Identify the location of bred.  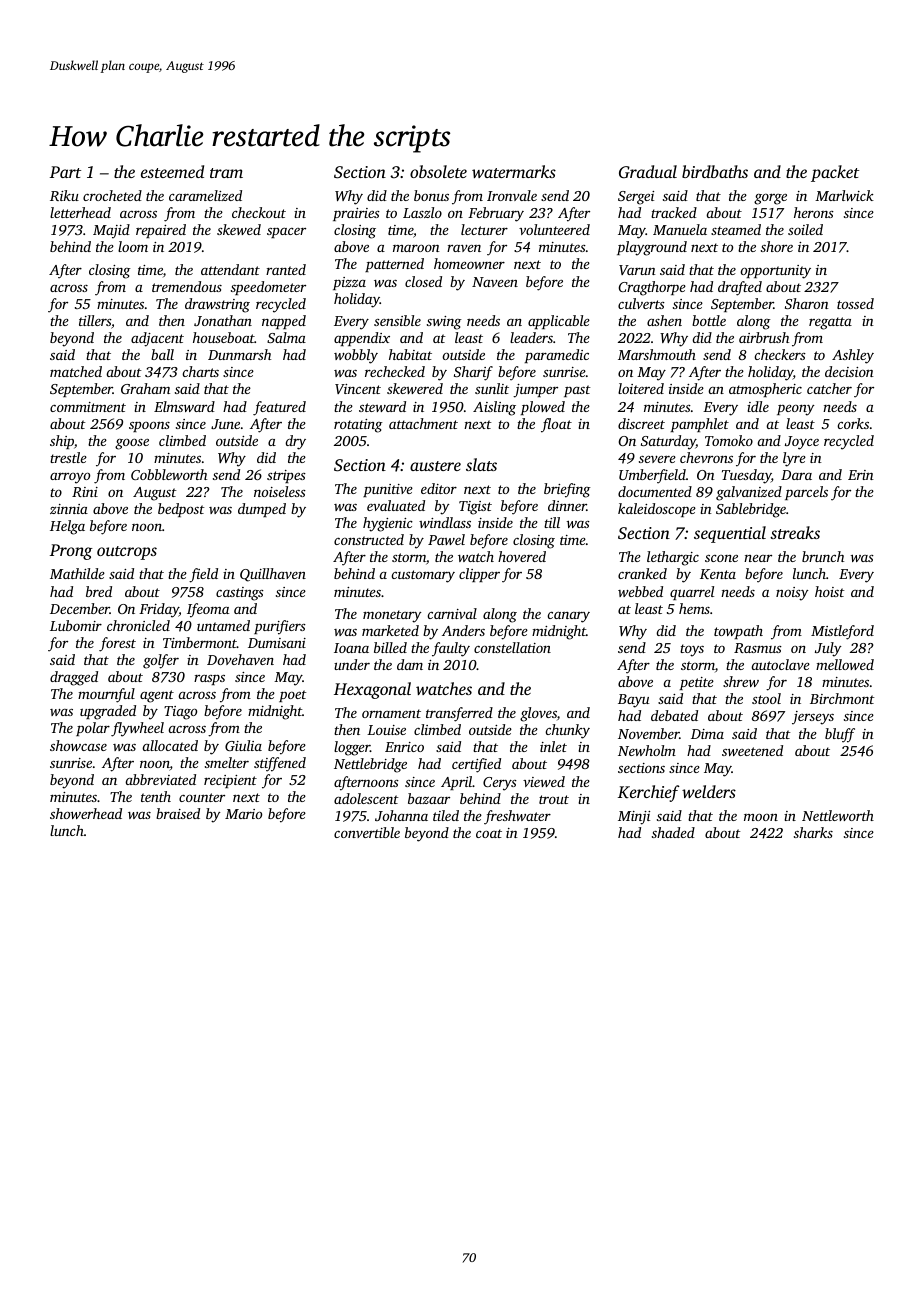
(99, 591).
